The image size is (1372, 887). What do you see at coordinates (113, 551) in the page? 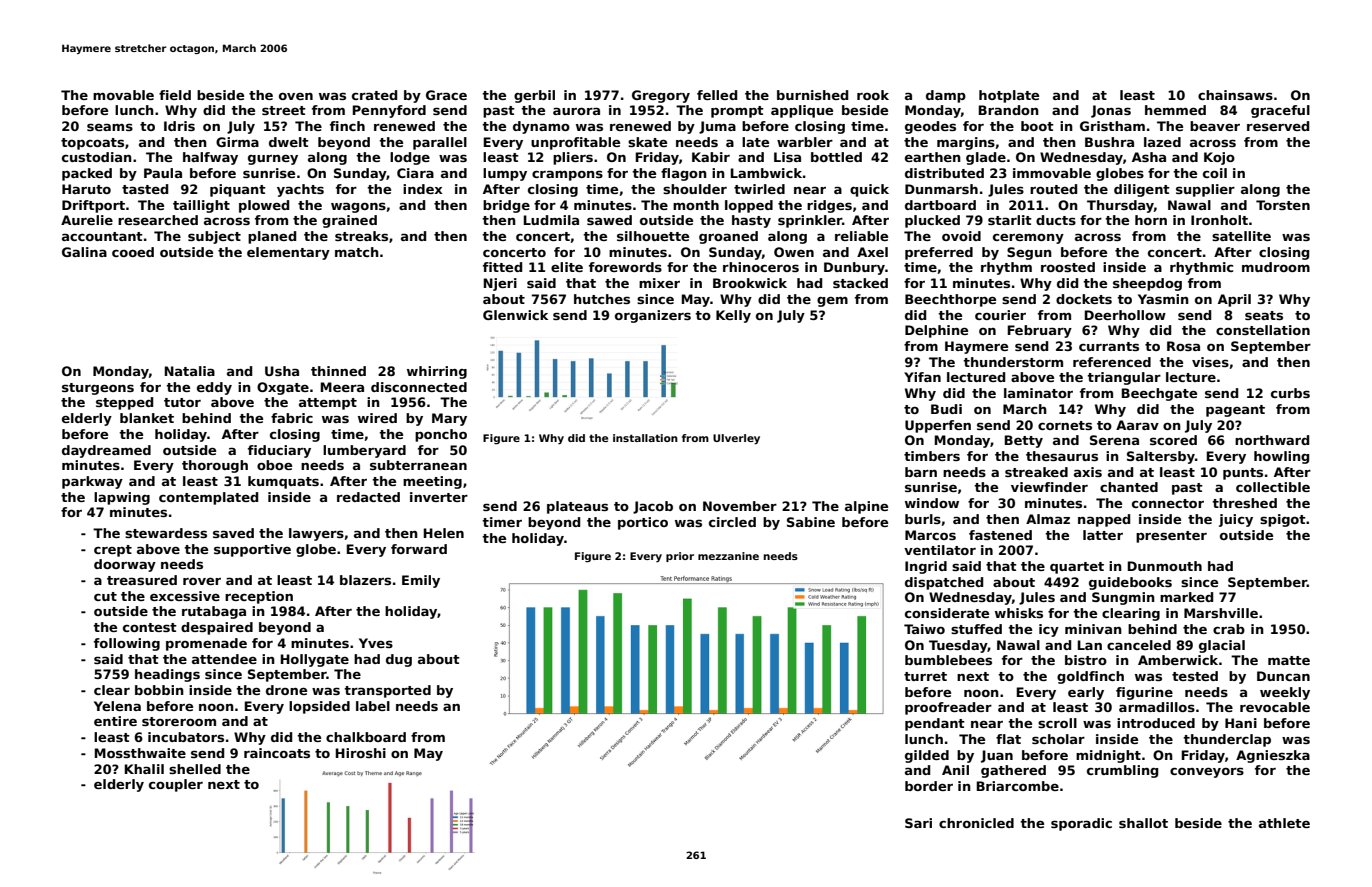
I see `crept` at bounding box center [113, 551].
